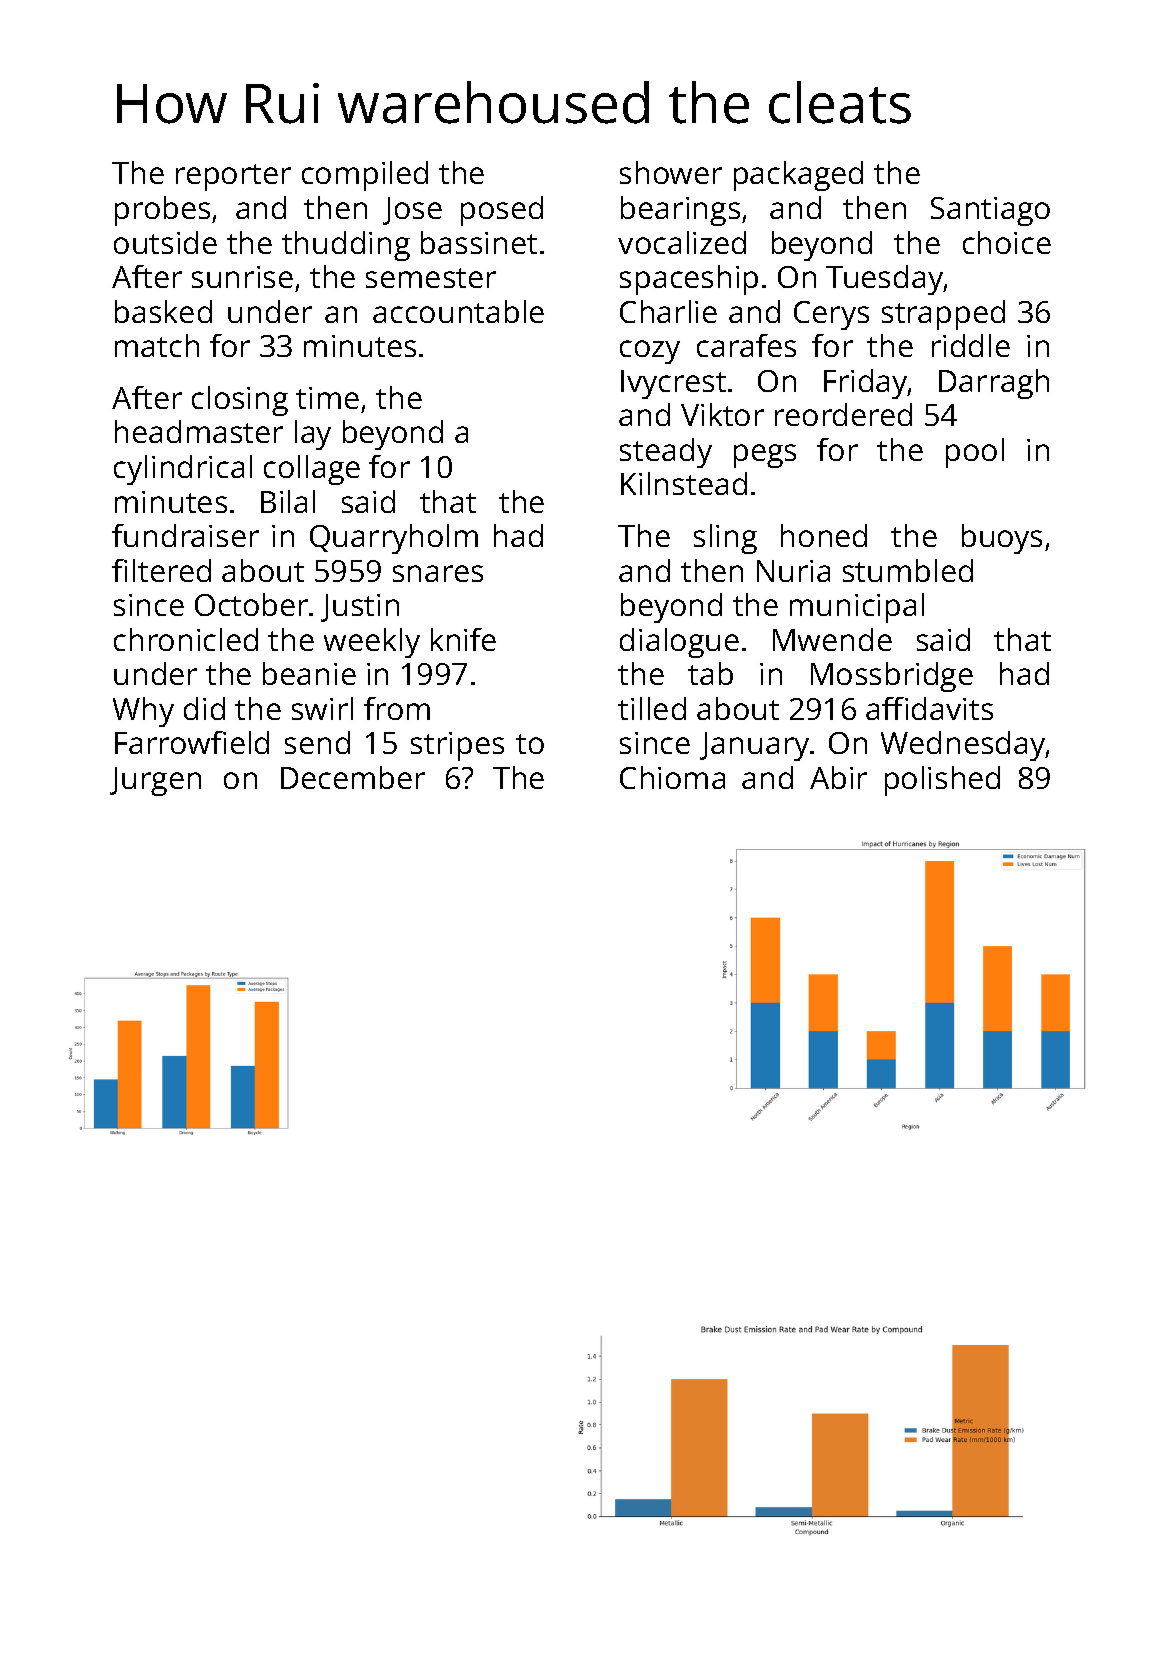 The image size is (1165, 1654). Describe the element at coordinates (365, 176) in the screenshot. I see `compiled` at that location.
